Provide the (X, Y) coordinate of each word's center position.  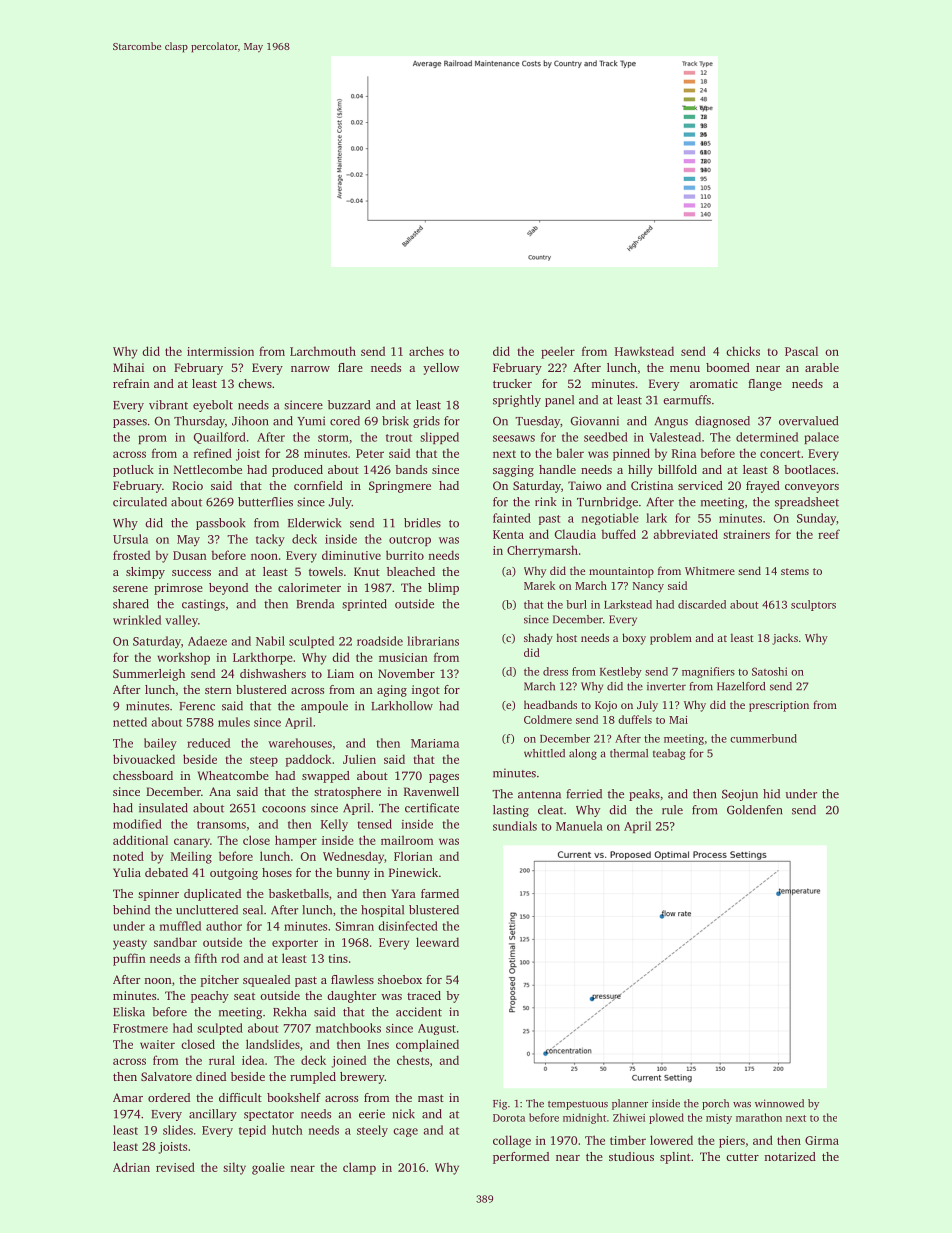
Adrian (131, 1167)
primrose (178, 589)
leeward (437, 942)
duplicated (212, 895)
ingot (426, 691)
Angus (671, 422)
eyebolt (213, 406)
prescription (779, 706)
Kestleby (621, 672)
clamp (359, 1168)
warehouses (300, 743)
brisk (395, 421)
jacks (785, 639)
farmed (440, 893)
